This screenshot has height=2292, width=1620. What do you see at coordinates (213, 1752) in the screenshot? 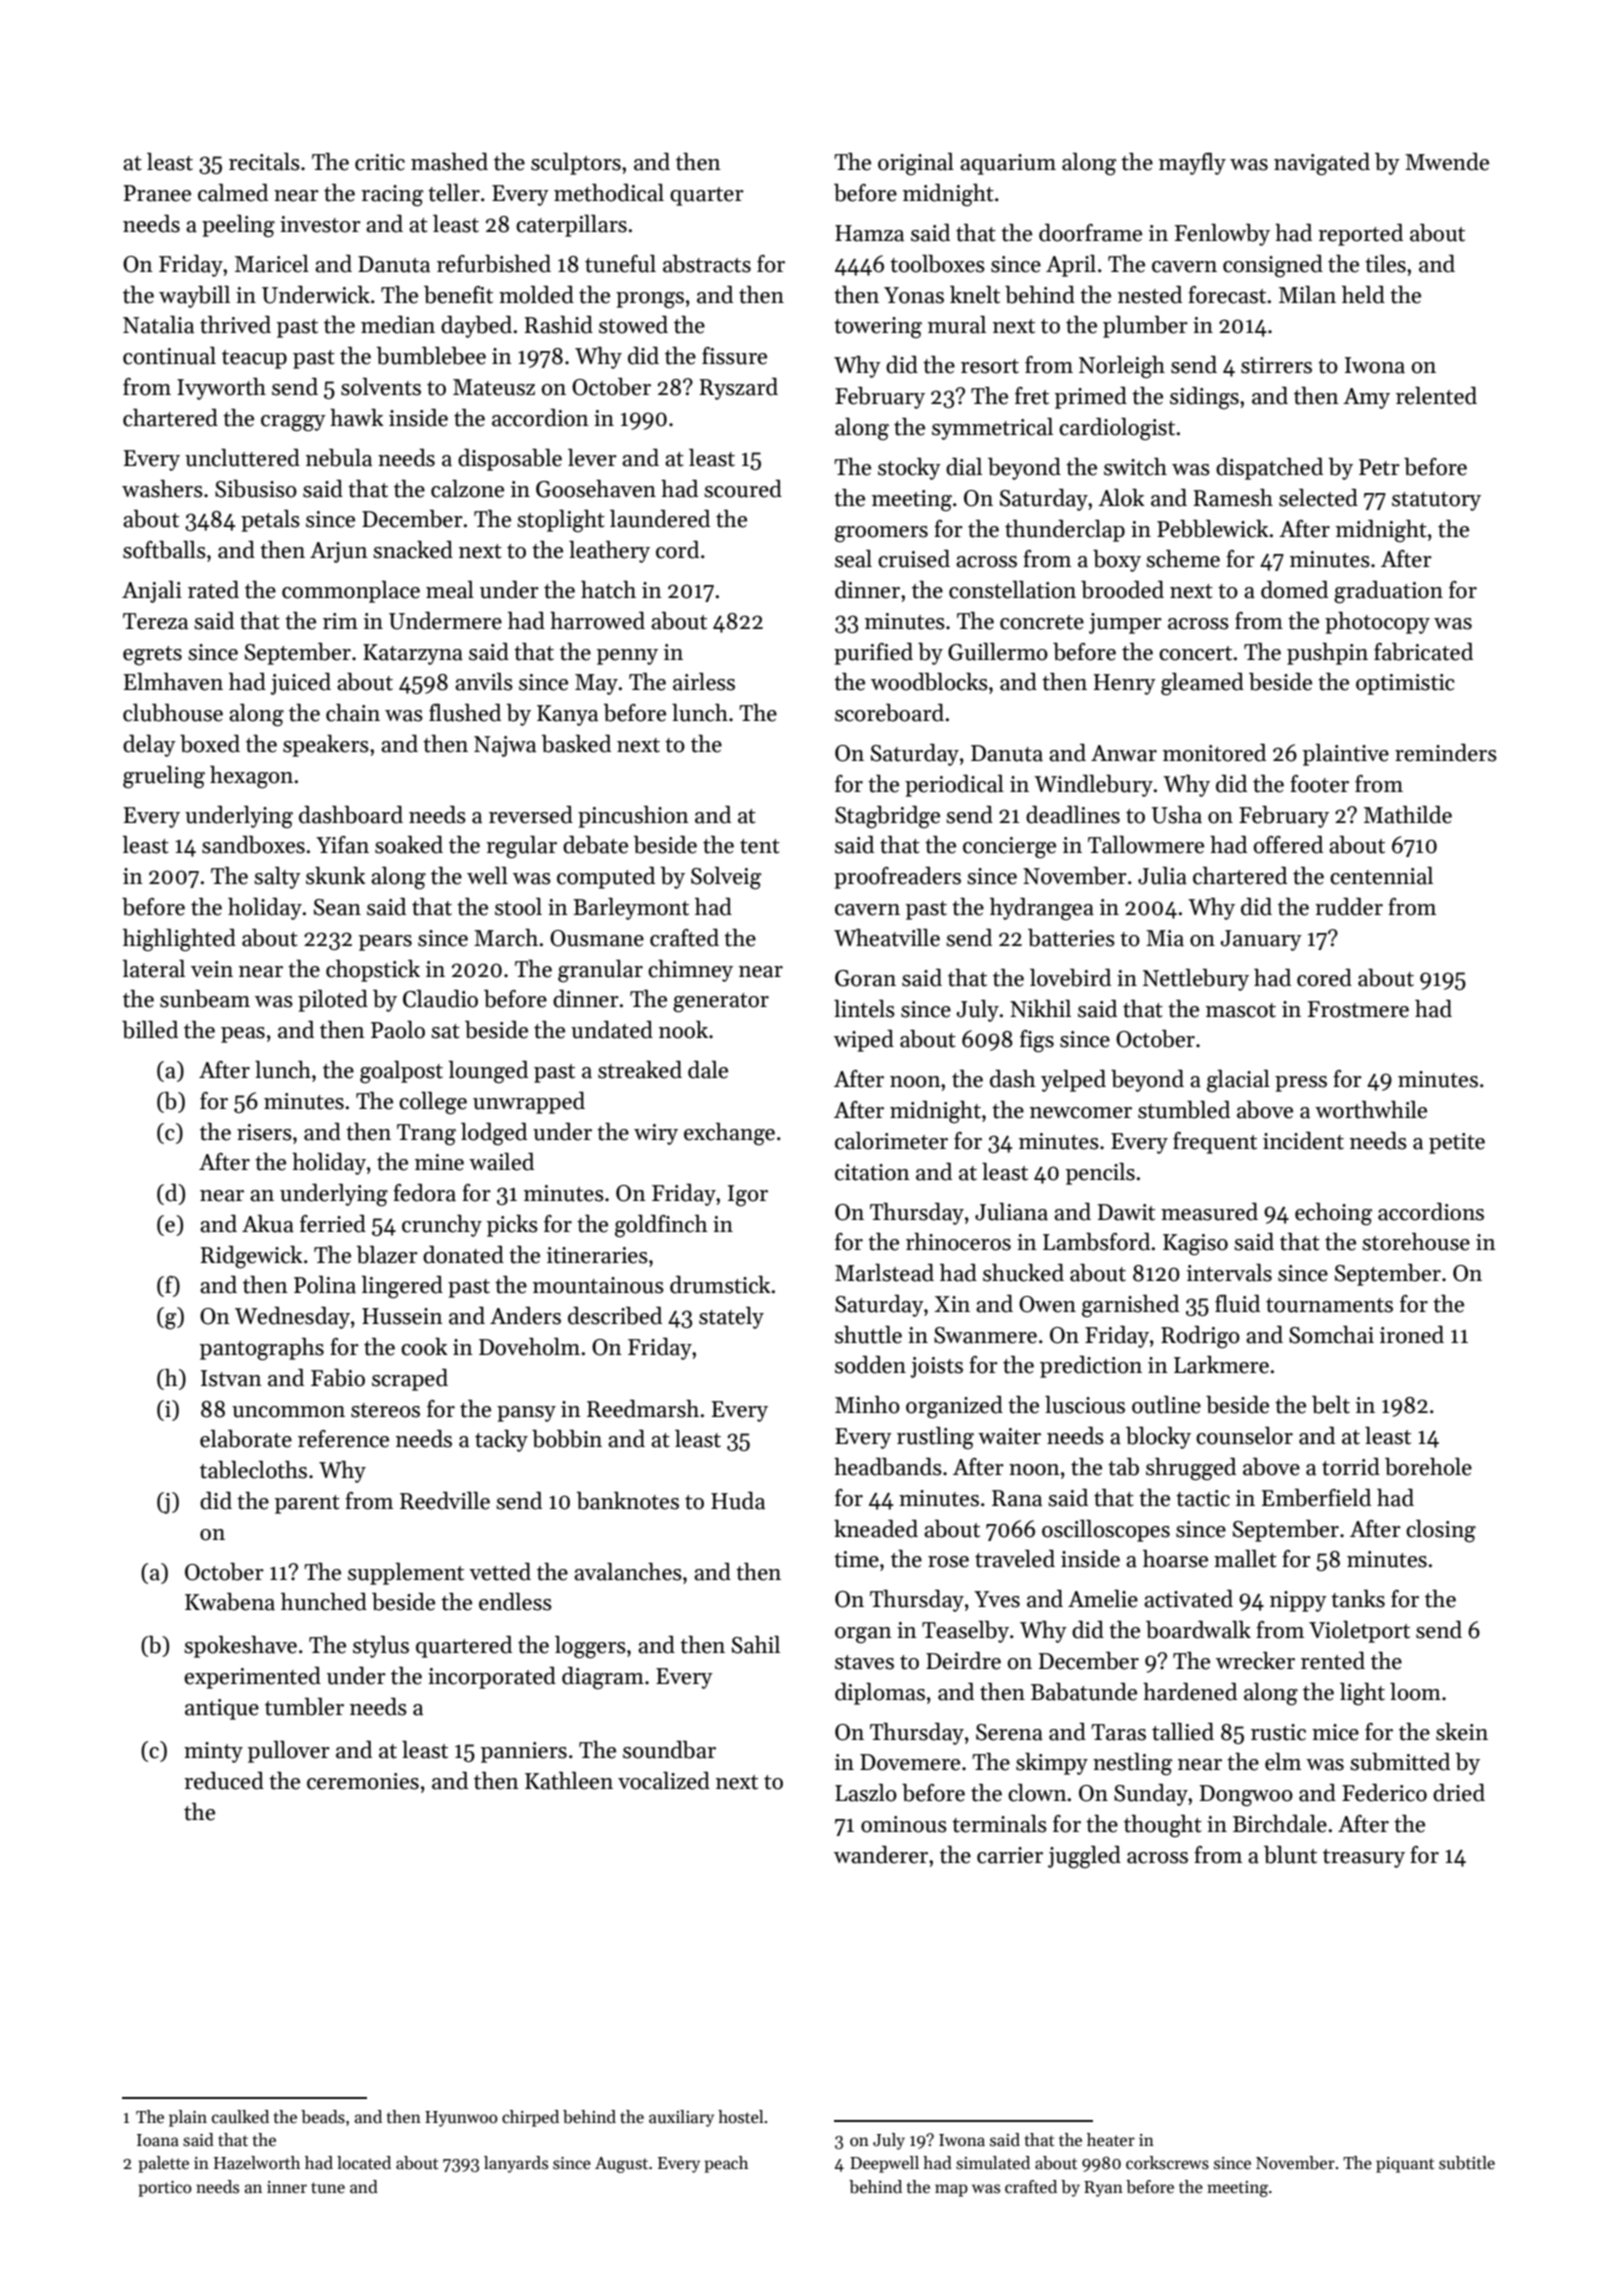
I see `minty` at bounding box center [213, 1752].
